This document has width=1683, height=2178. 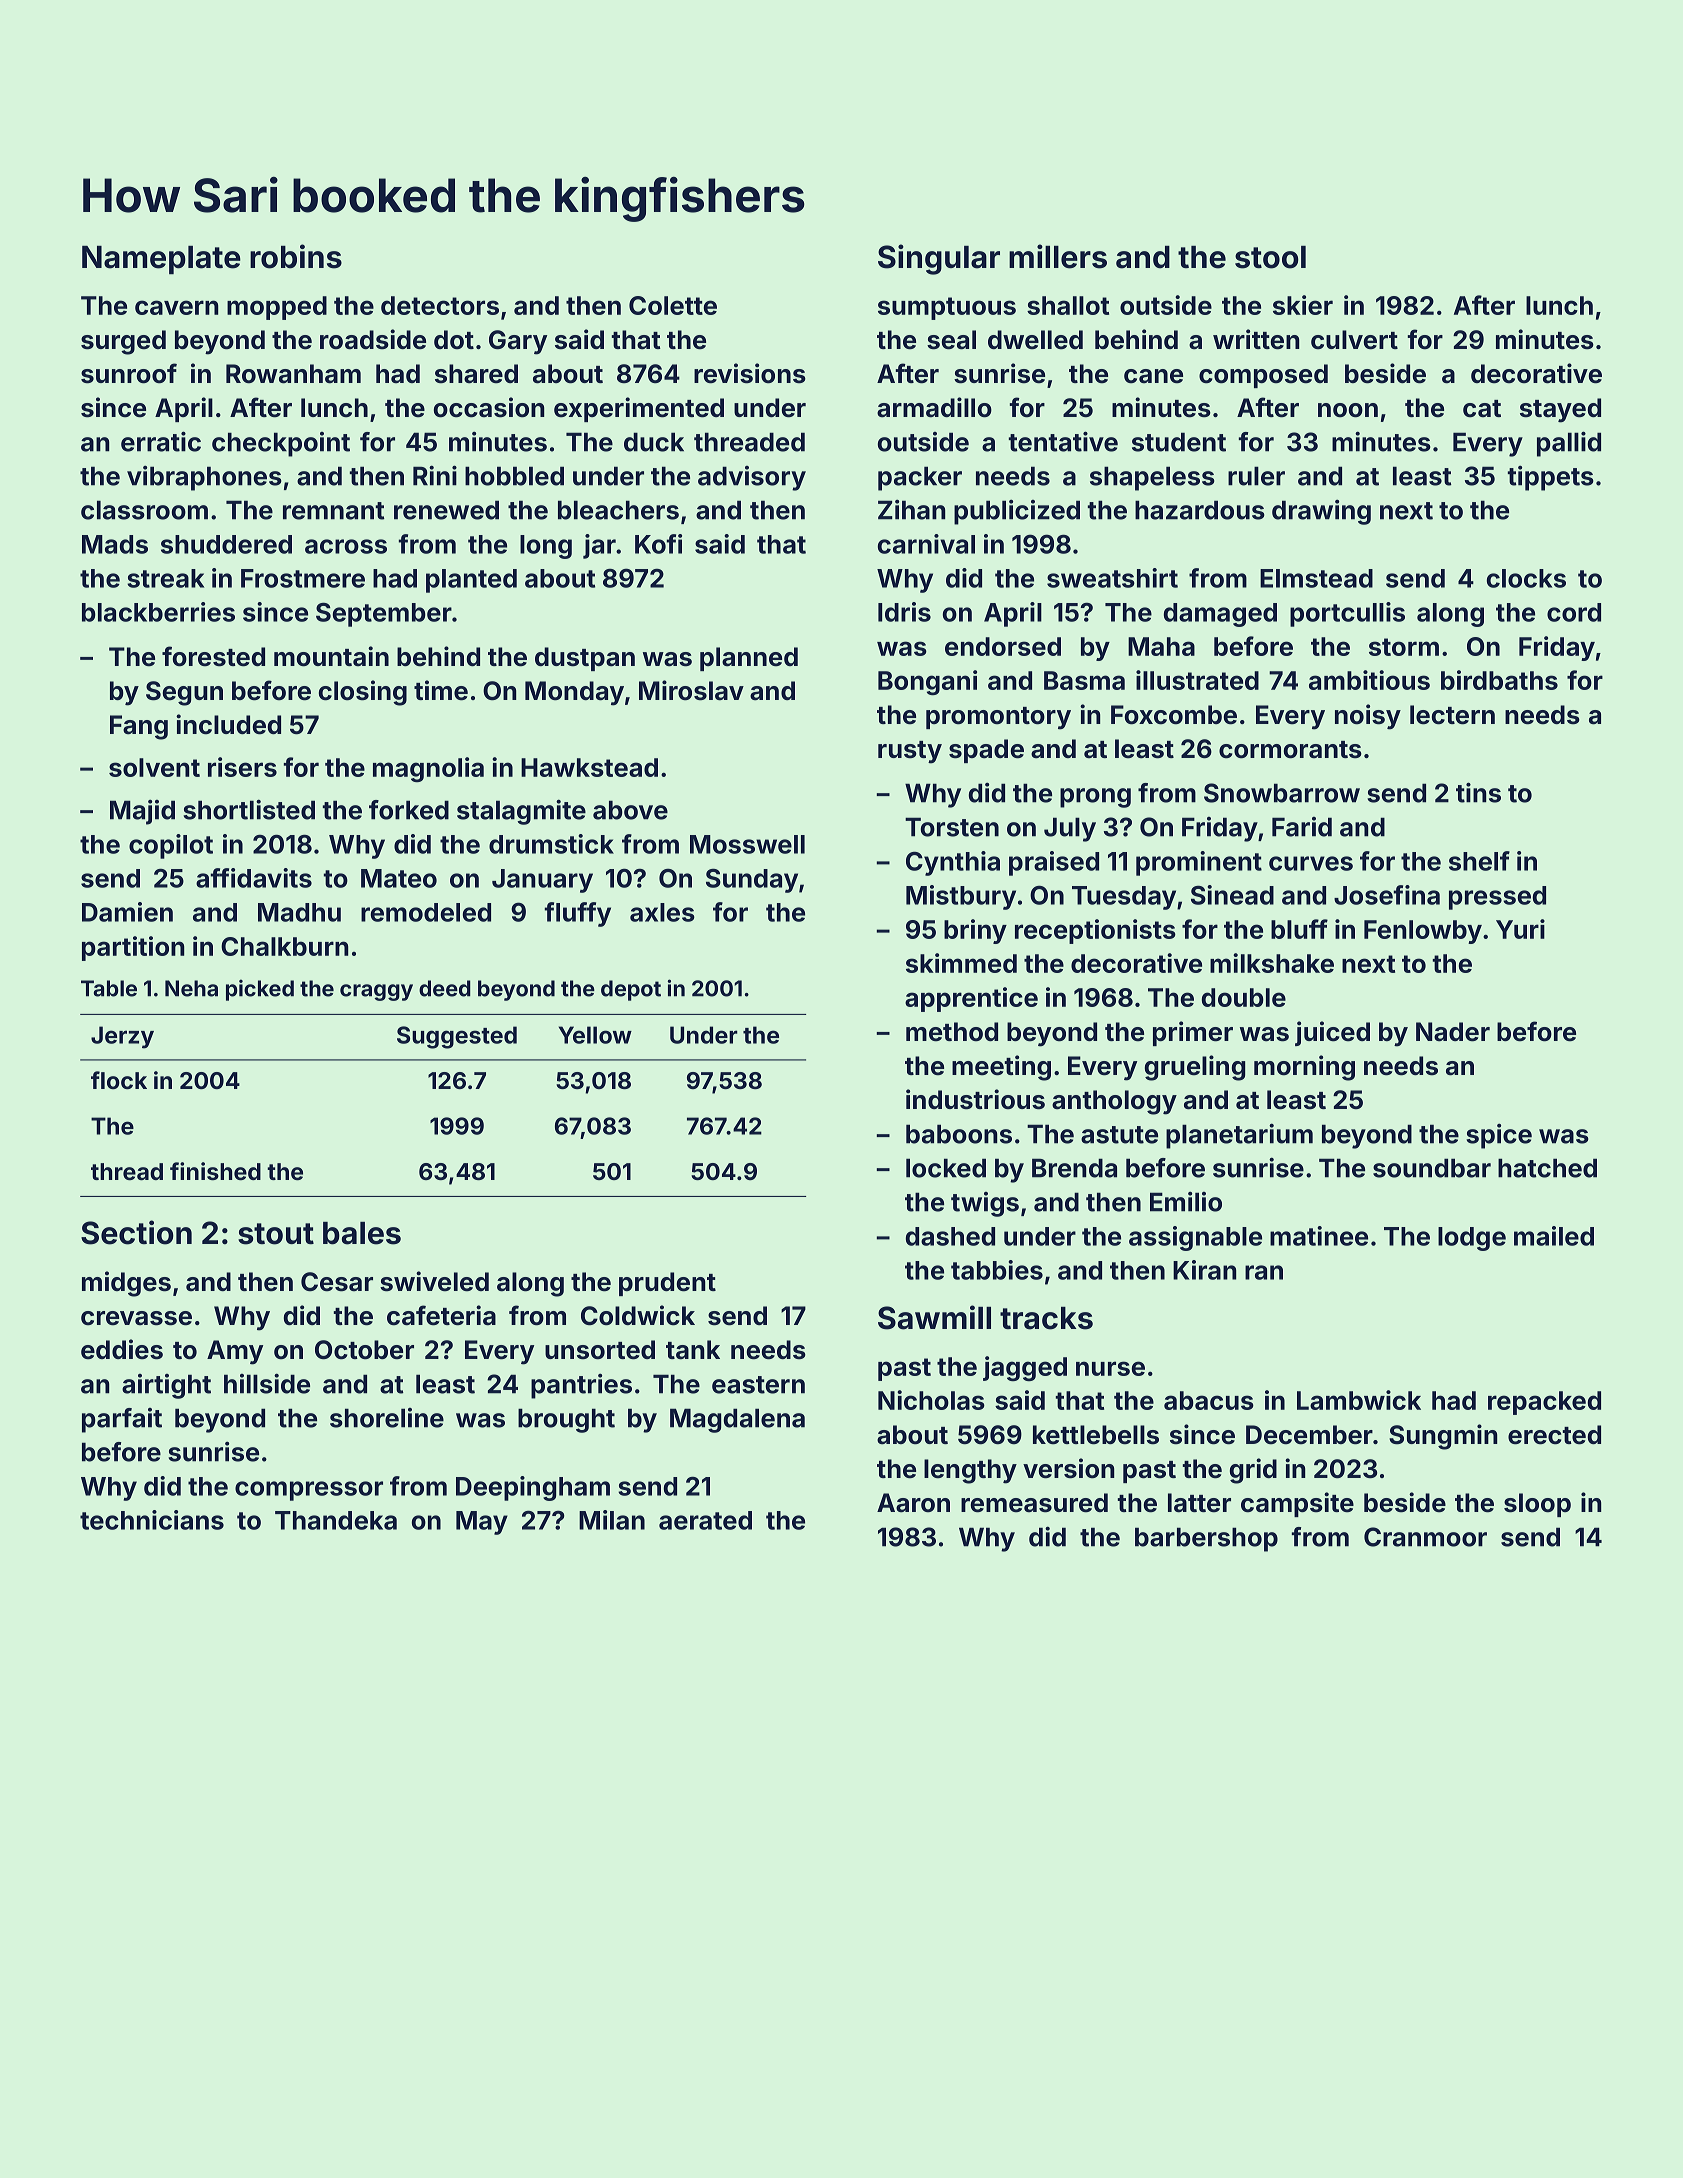 What do you see at coordinates (1354, 340) in the document?
I see `culvert` at bounding box center [1354, 340].
